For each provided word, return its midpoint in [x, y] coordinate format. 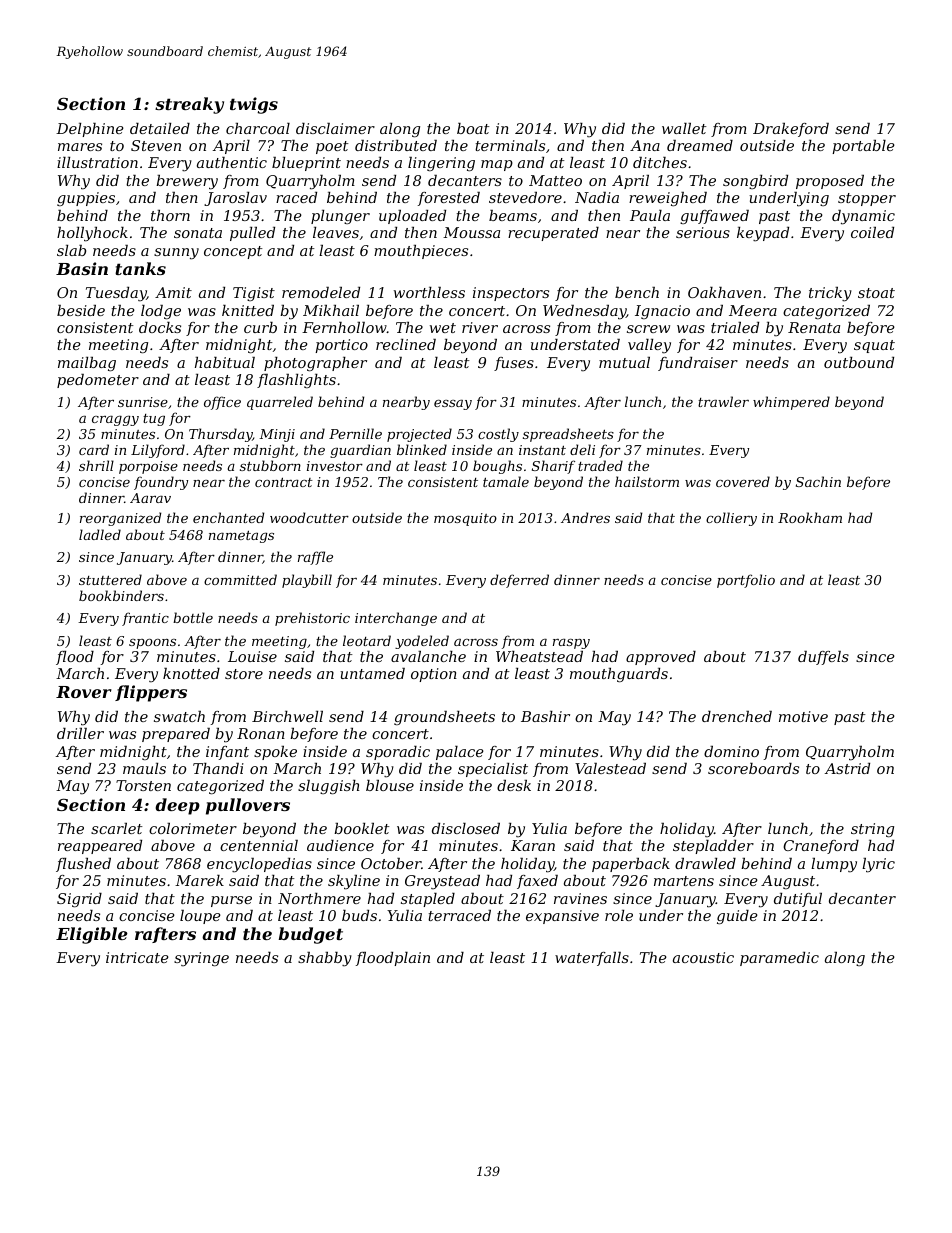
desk [514, 785]
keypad [763, 234]
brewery [187, 182]
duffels [823, 658]
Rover [84, 692]
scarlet [117, 828]
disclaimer [335, 128]
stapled [428, 900]
